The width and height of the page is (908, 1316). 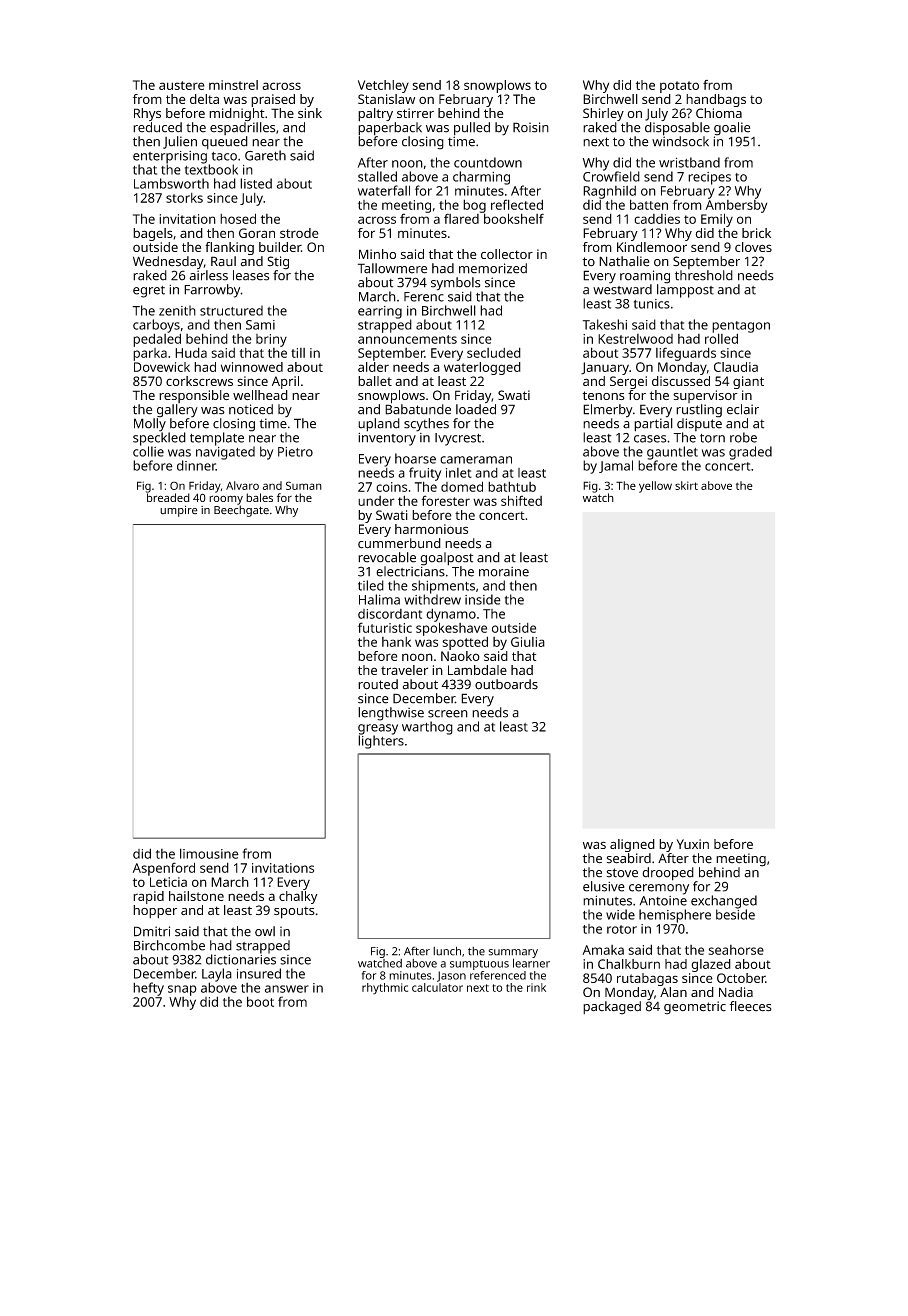 I want to click on paperback, so click(x=390, y=129).
